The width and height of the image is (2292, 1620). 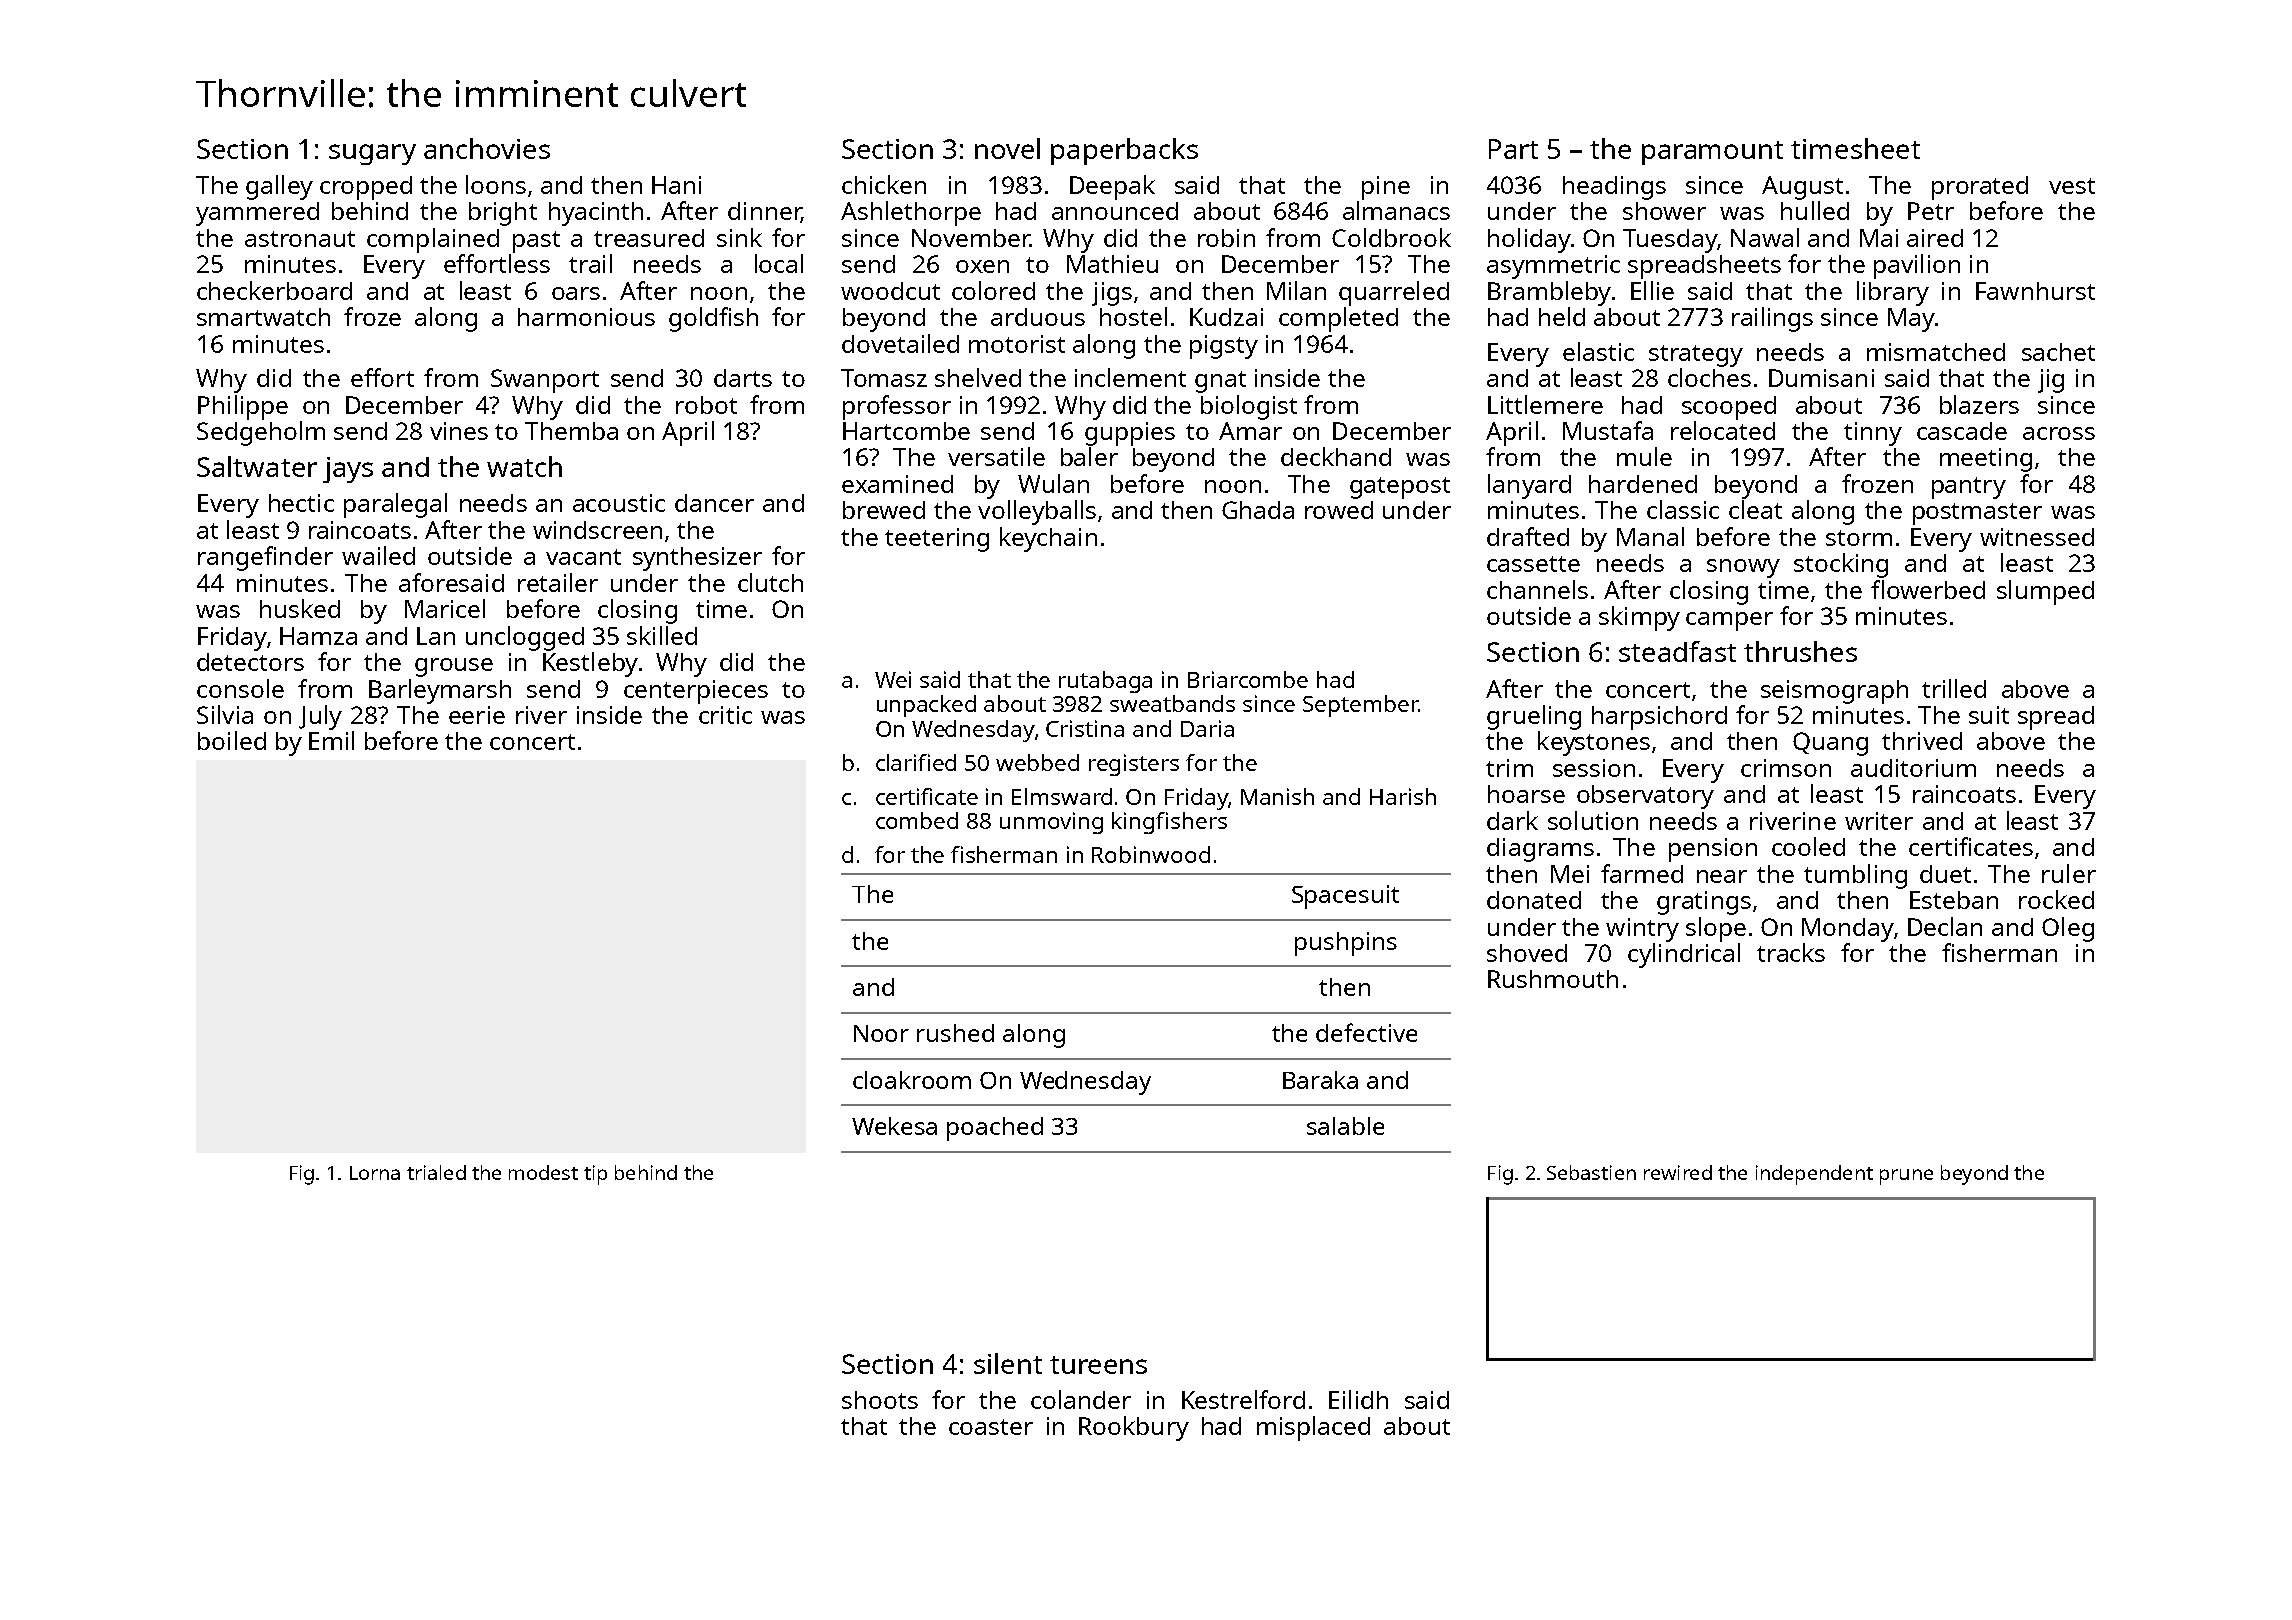 I want to click on paramount, so click(x=1712, y=153).
